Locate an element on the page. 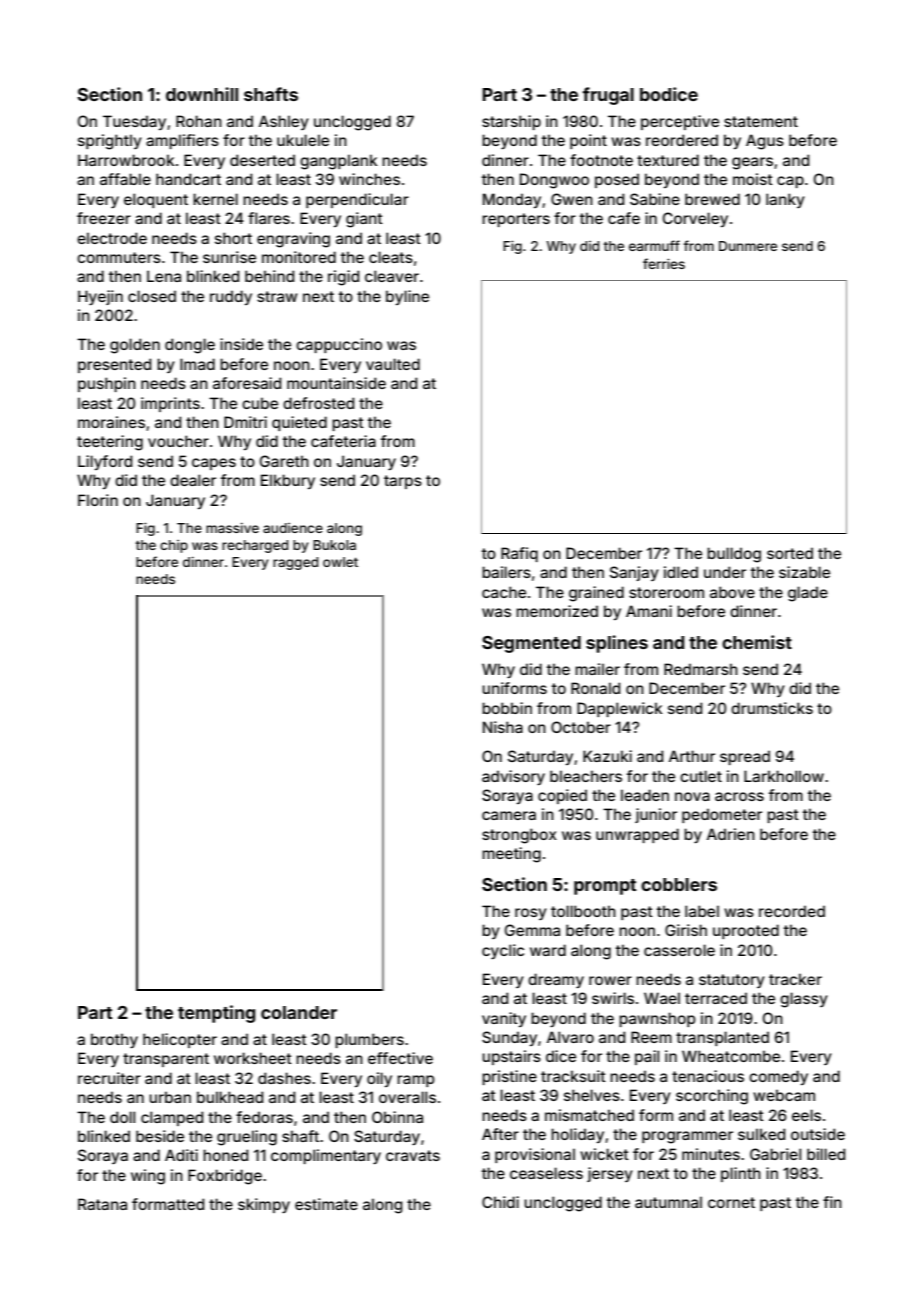  cornet is located at coordinates (731, 1202).
